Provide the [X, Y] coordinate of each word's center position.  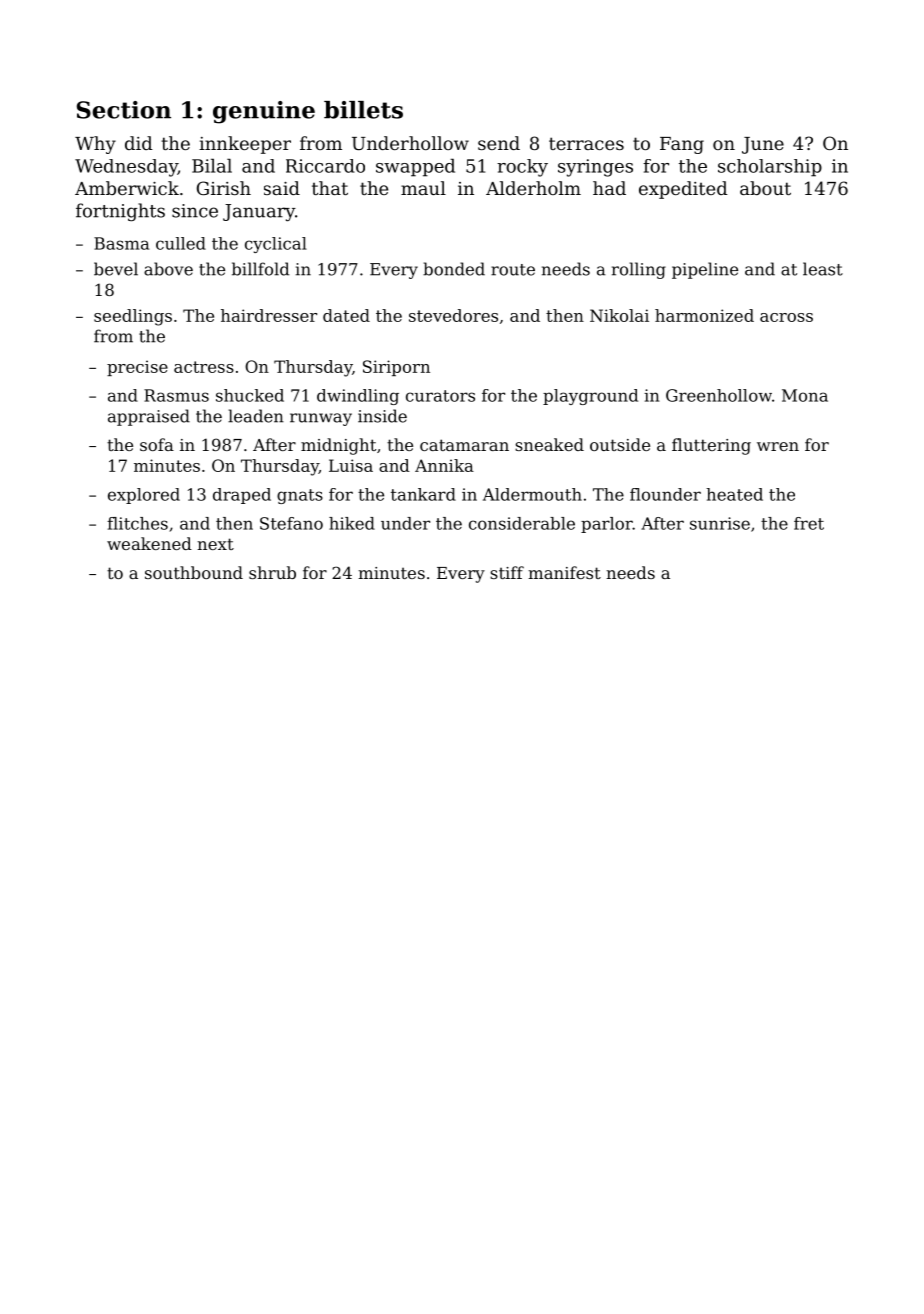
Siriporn [396, 368]
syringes [595, 168]
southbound [194, 572]
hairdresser [269, 315]
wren [778, 446]
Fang [682, 145]
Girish [224, 188]
